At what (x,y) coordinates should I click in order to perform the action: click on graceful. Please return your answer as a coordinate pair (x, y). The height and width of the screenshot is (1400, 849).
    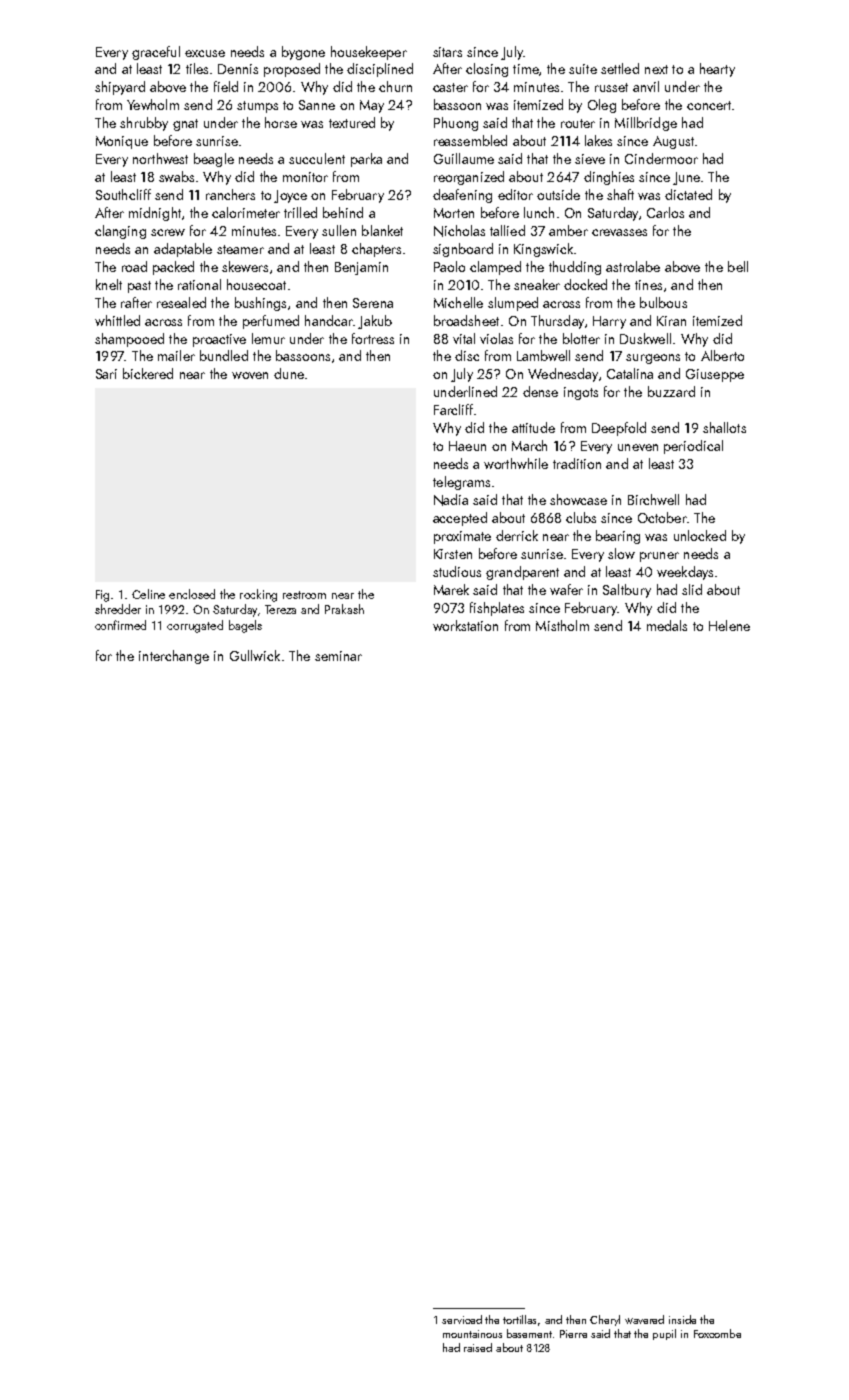
    Looking at the image, I should click on (156, 53).
